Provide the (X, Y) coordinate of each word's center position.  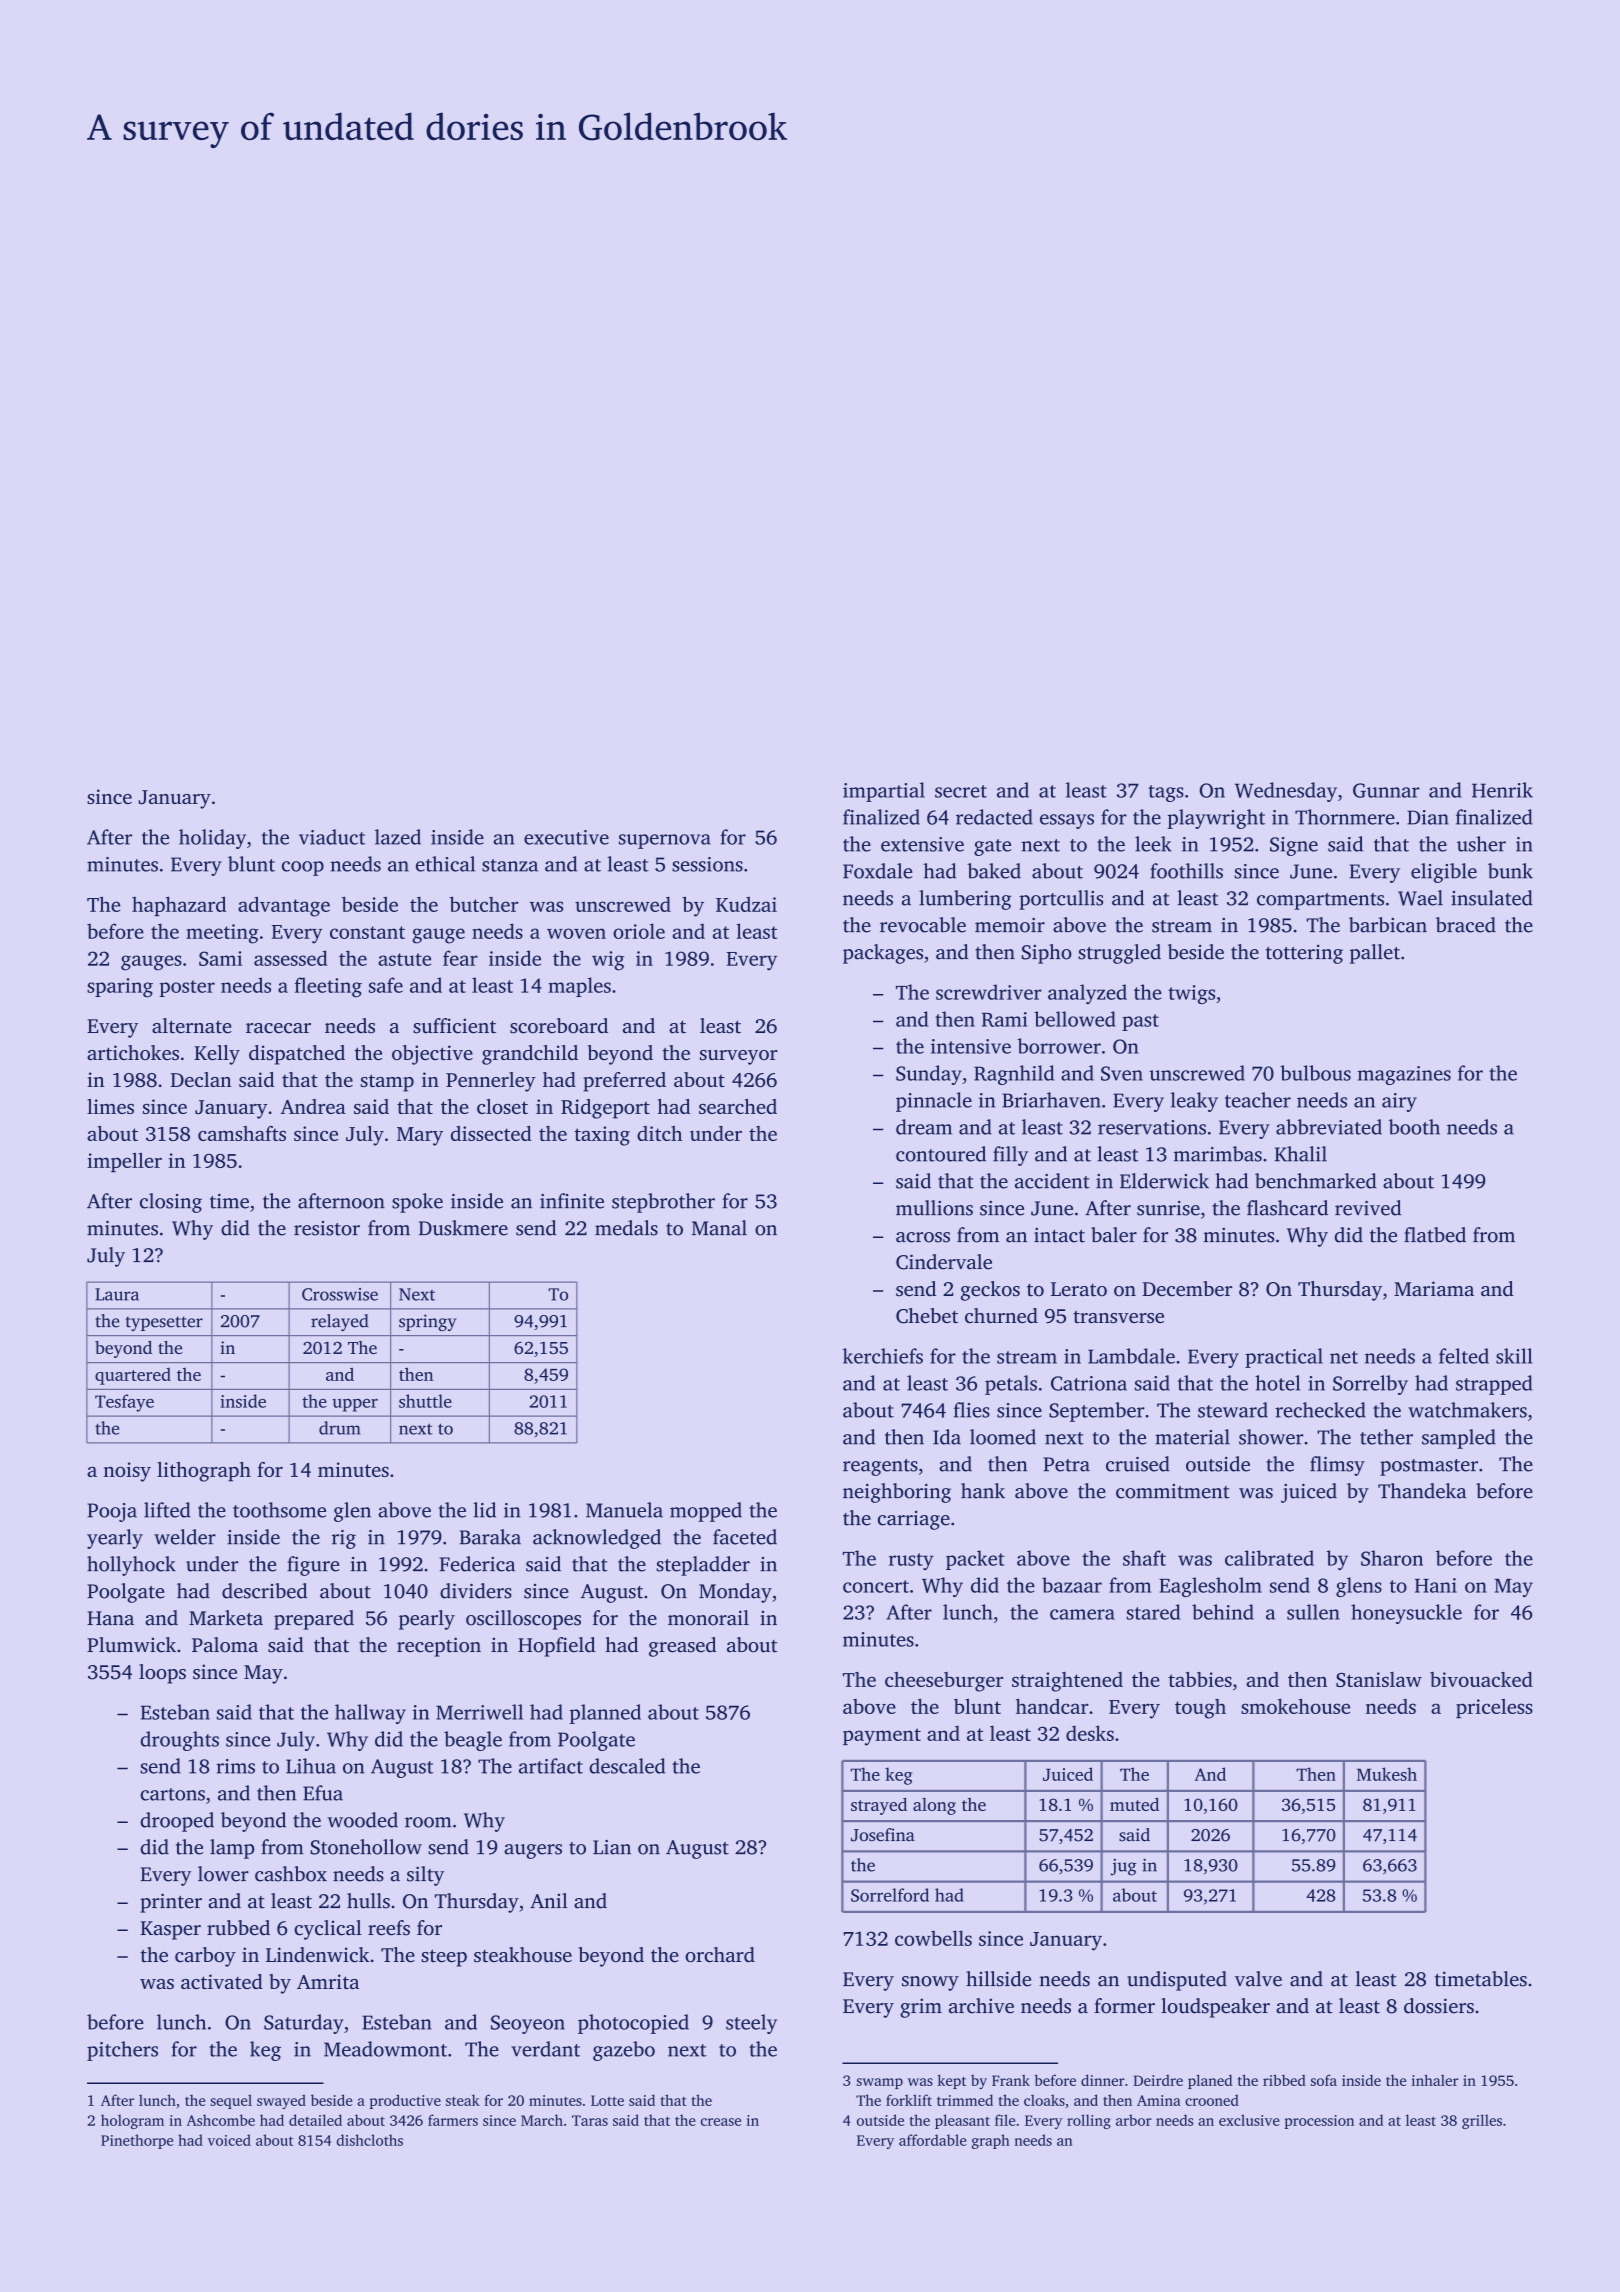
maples (579, 987)
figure (313, 1566)
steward (1233, 1410)
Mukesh (1387, 1774)
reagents (880, 1467)
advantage (284, 906)
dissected (491, 1133)
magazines (1404, 1075)
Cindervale (944, 1262)
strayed (879, 1806)
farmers (453, 2120)
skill (1514, 1356)
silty (425, 1876)
